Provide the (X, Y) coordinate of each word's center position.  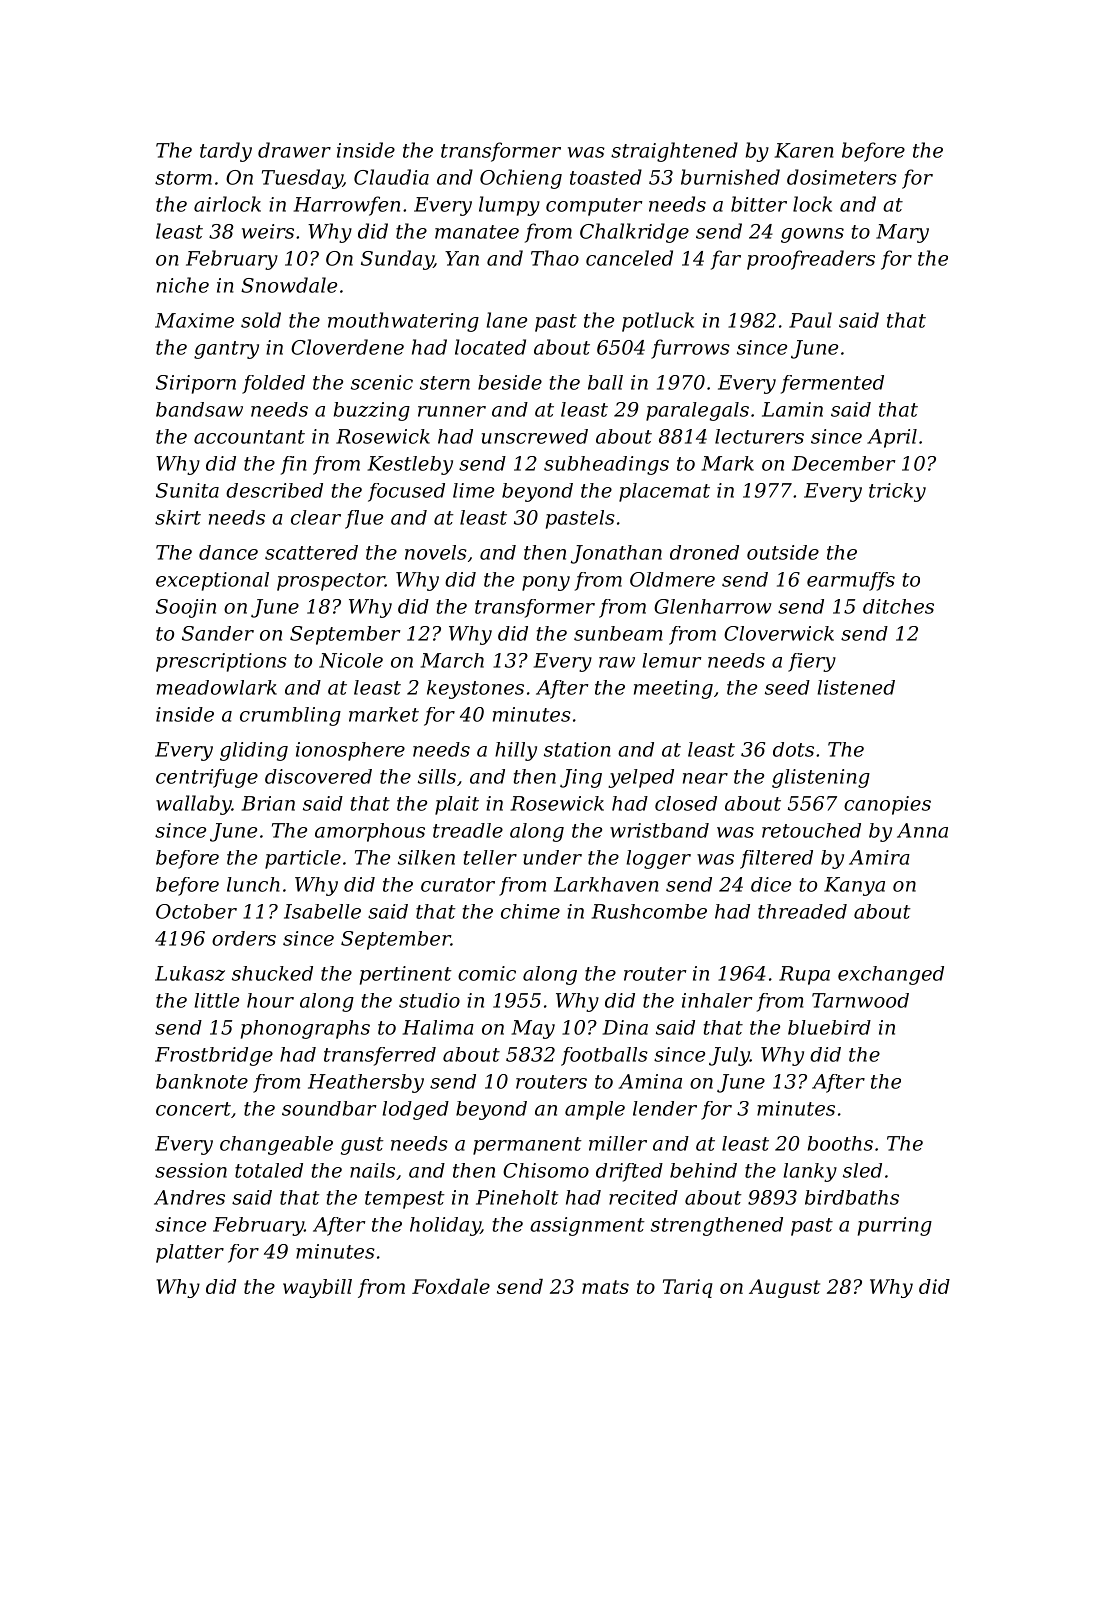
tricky (897, 492)
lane (507, 320)
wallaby (194, 805)
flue (364, 519)
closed (686, 803)
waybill (317, 1288)
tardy (226, 152)
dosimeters (842, 177)
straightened (674, 152)
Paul (810, 320)
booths (840, 1143)
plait (457, 805)
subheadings (606, 465)
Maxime (194, 320)
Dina (625, 1027)
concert (193, 1109)
